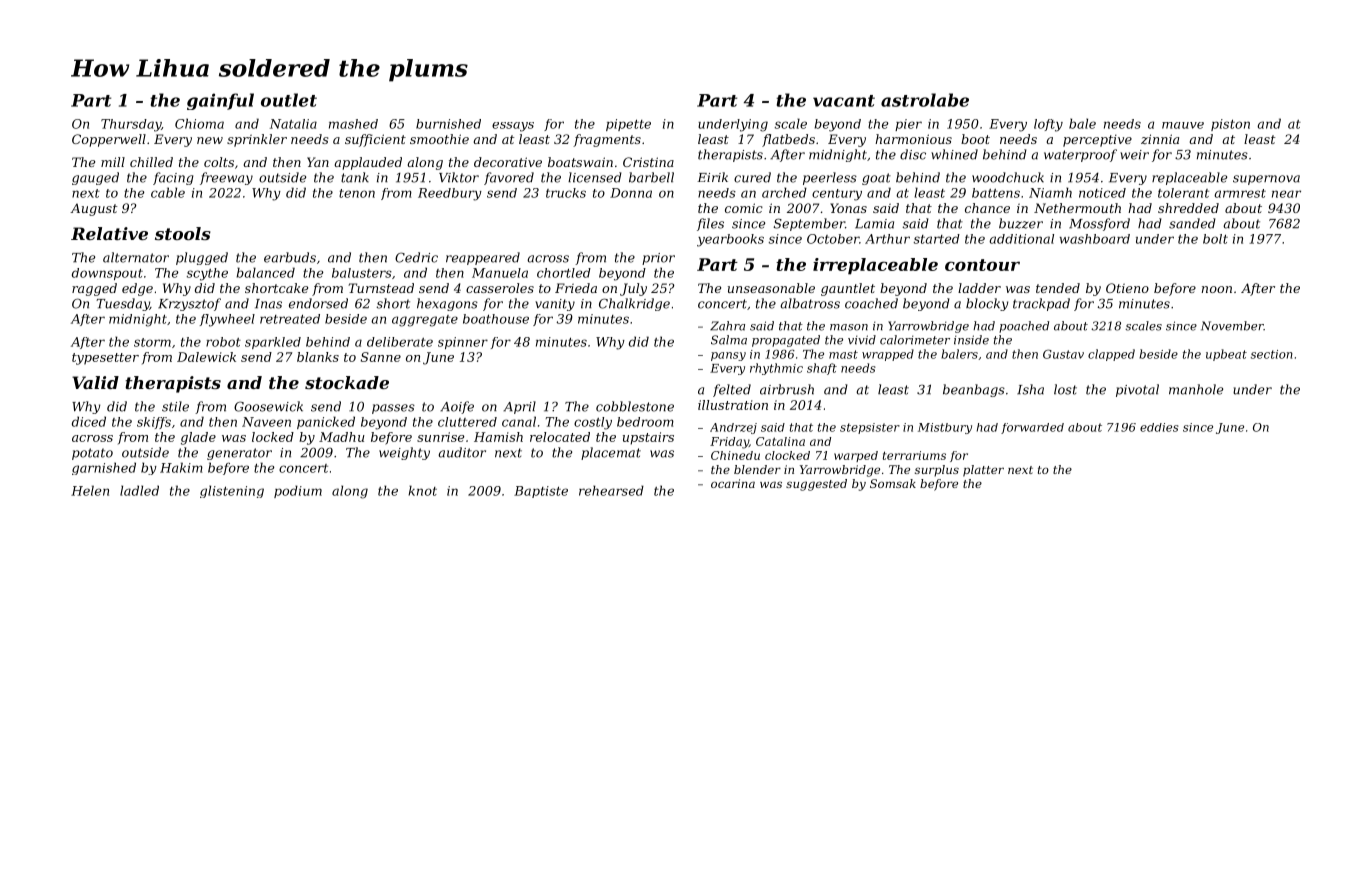 The height and width of the screenshot is (887, 1372). I want to click on trackpad, so click(1041, 304).
